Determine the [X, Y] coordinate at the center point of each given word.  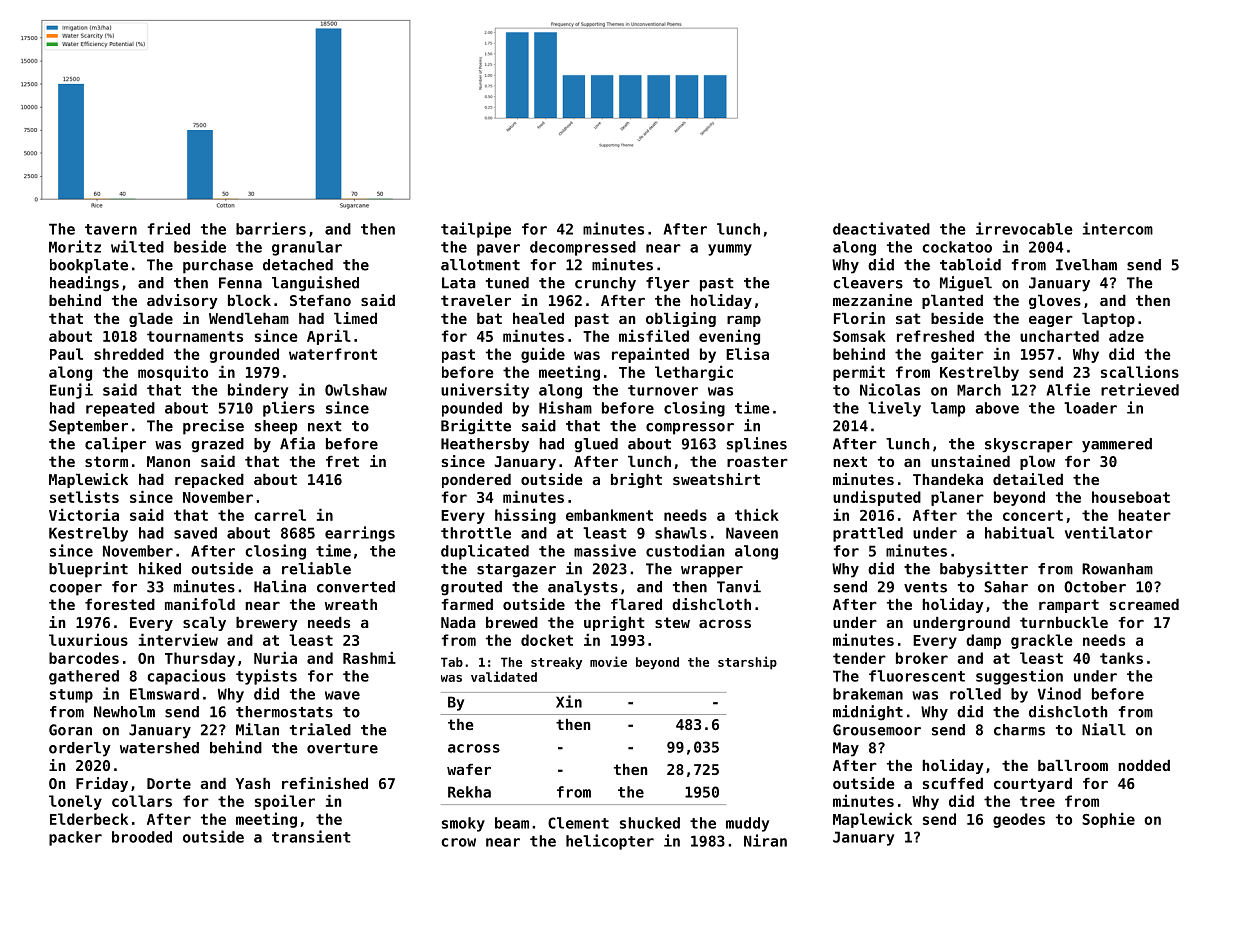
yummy [730, 250]
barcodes [84, 658]
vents [925, 587]
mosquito [173, 373]
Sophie [1108, 820]
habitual [1019, 532]
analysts [583, 588]
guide [543, 355]
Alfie [1068, 389]
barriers [271, 228]
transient [311, 836]
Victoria [84, 514]
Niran [765, 840]
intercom [1118, 228]
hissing [525, 516]
